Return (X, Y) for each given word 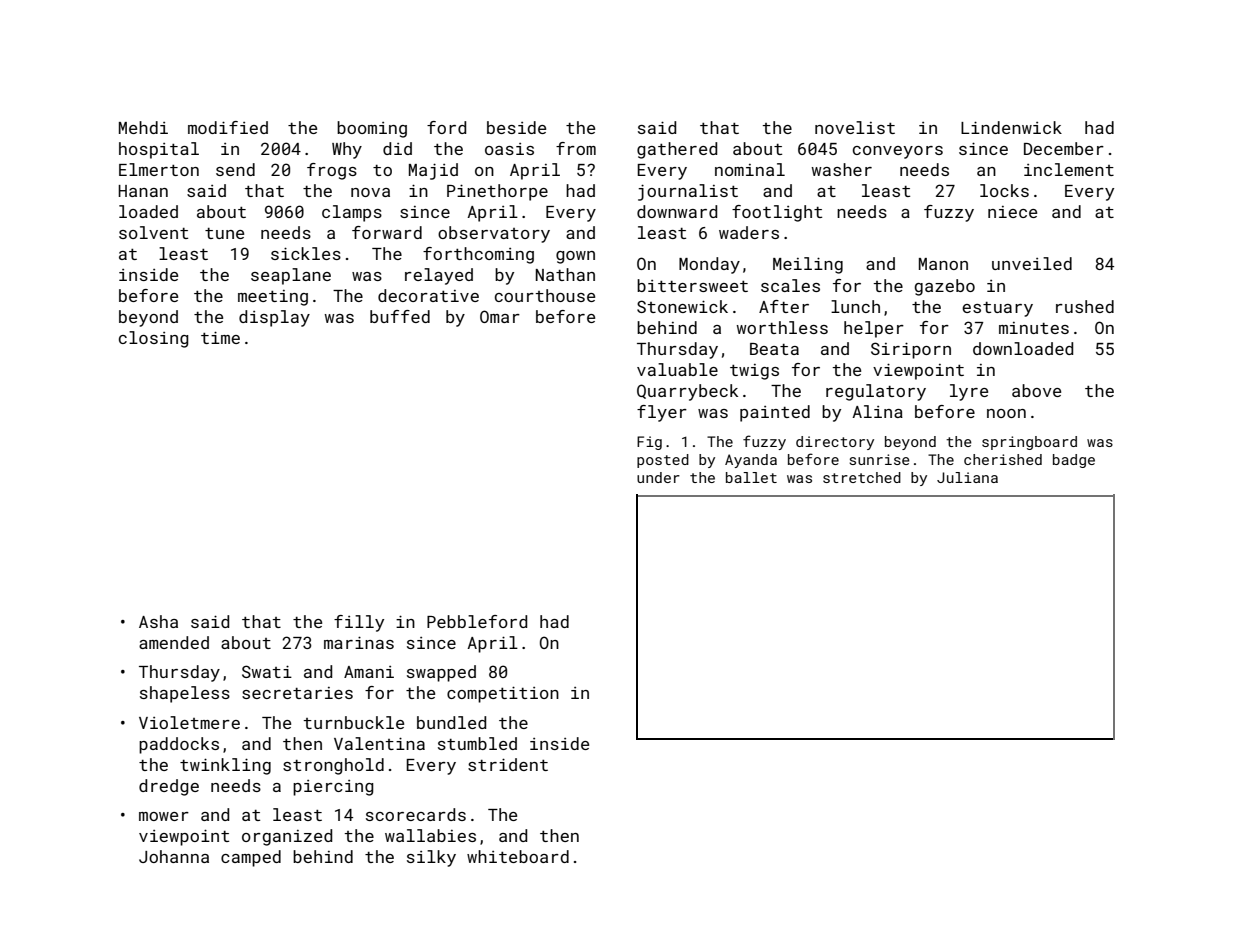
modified (228, 127)
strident (508, 764)
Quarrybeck (687, 392)
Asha (158, 621)
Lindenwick (1011, 127)
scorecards (416, 814)
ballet (751, 477)
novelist (855, 127)
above (1036, 390)
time (220, 337)
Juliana (967, 477)
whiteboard (518, 856)
